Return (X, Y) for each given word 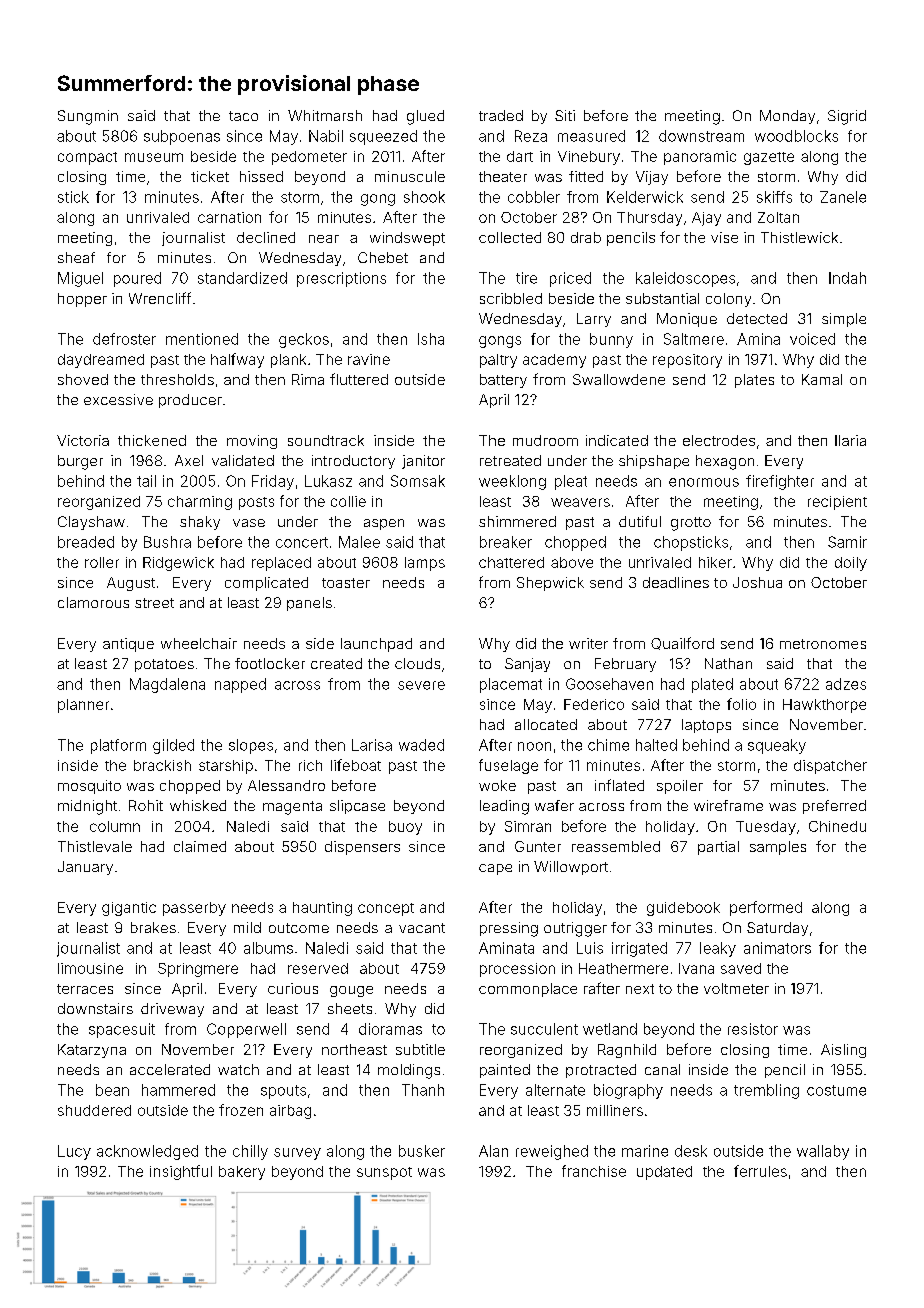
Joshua (757, 582)
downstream (701, 136)
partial (718, 848)
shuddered (94, 1110)
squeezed (383, 137)
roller (102, 562)
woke (497, 785)
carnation (229, 217)
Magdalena (167, 685)
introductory (353, 462)
